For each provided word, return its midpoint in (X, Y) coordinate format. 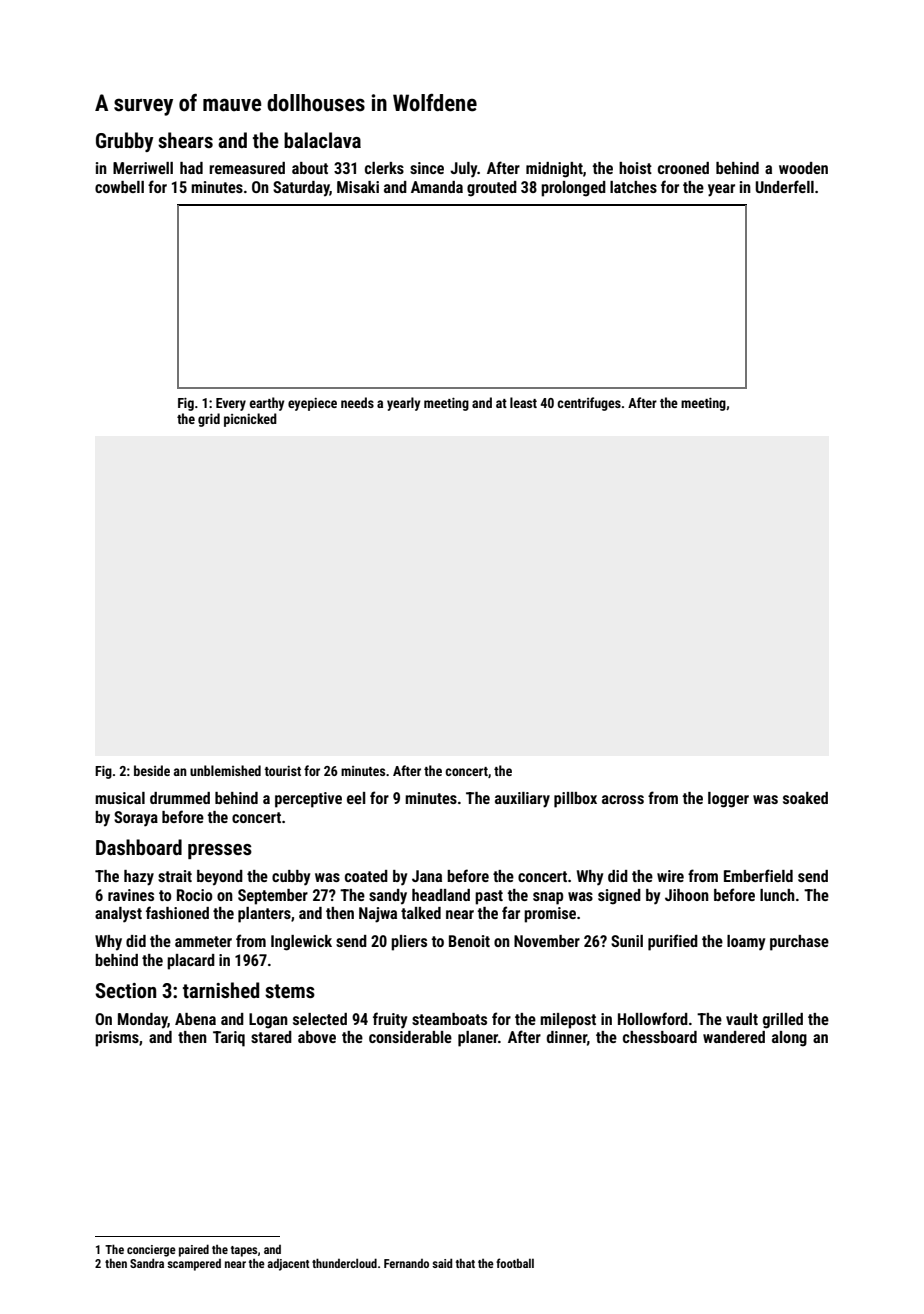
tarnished (221, 990)
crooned (683, 168)
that (465, 1263)
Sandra (147, 1263)
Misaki (358, 187)
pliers (409, 943)
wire (670, 876)
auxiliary (522, 800)
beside (152, 770)
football (515, 1263)
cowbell (119, 187)
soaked (805, 798)
